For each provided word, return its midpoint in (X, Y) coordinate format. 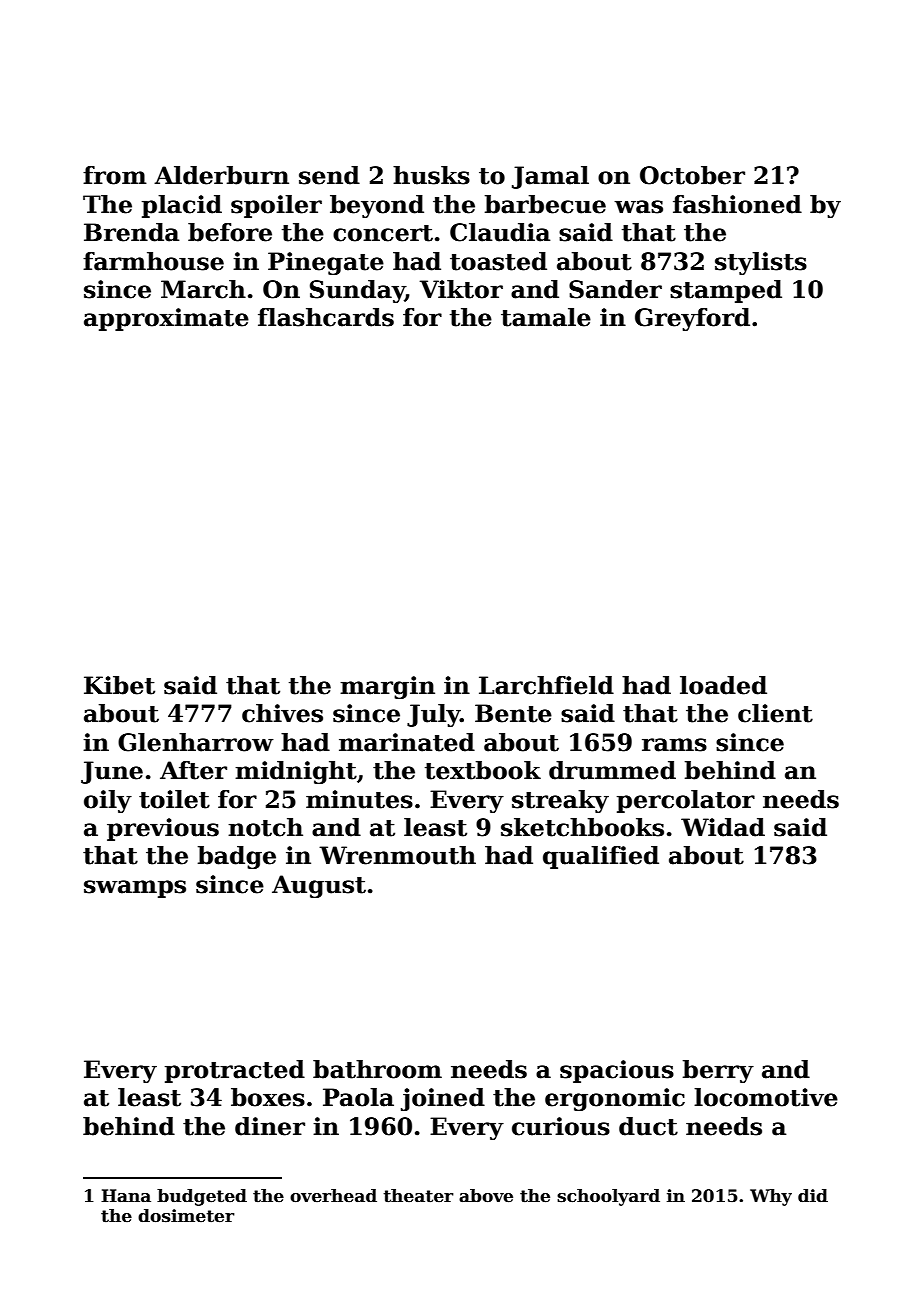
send (329, 175)
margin (387, 687)
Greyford (692, 319)
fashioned (737, 204)
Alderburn (221, 175)
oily (108, 801)
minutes (359, 799)
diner (270, 1126)
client (775, 713)
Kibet (119, 685)
